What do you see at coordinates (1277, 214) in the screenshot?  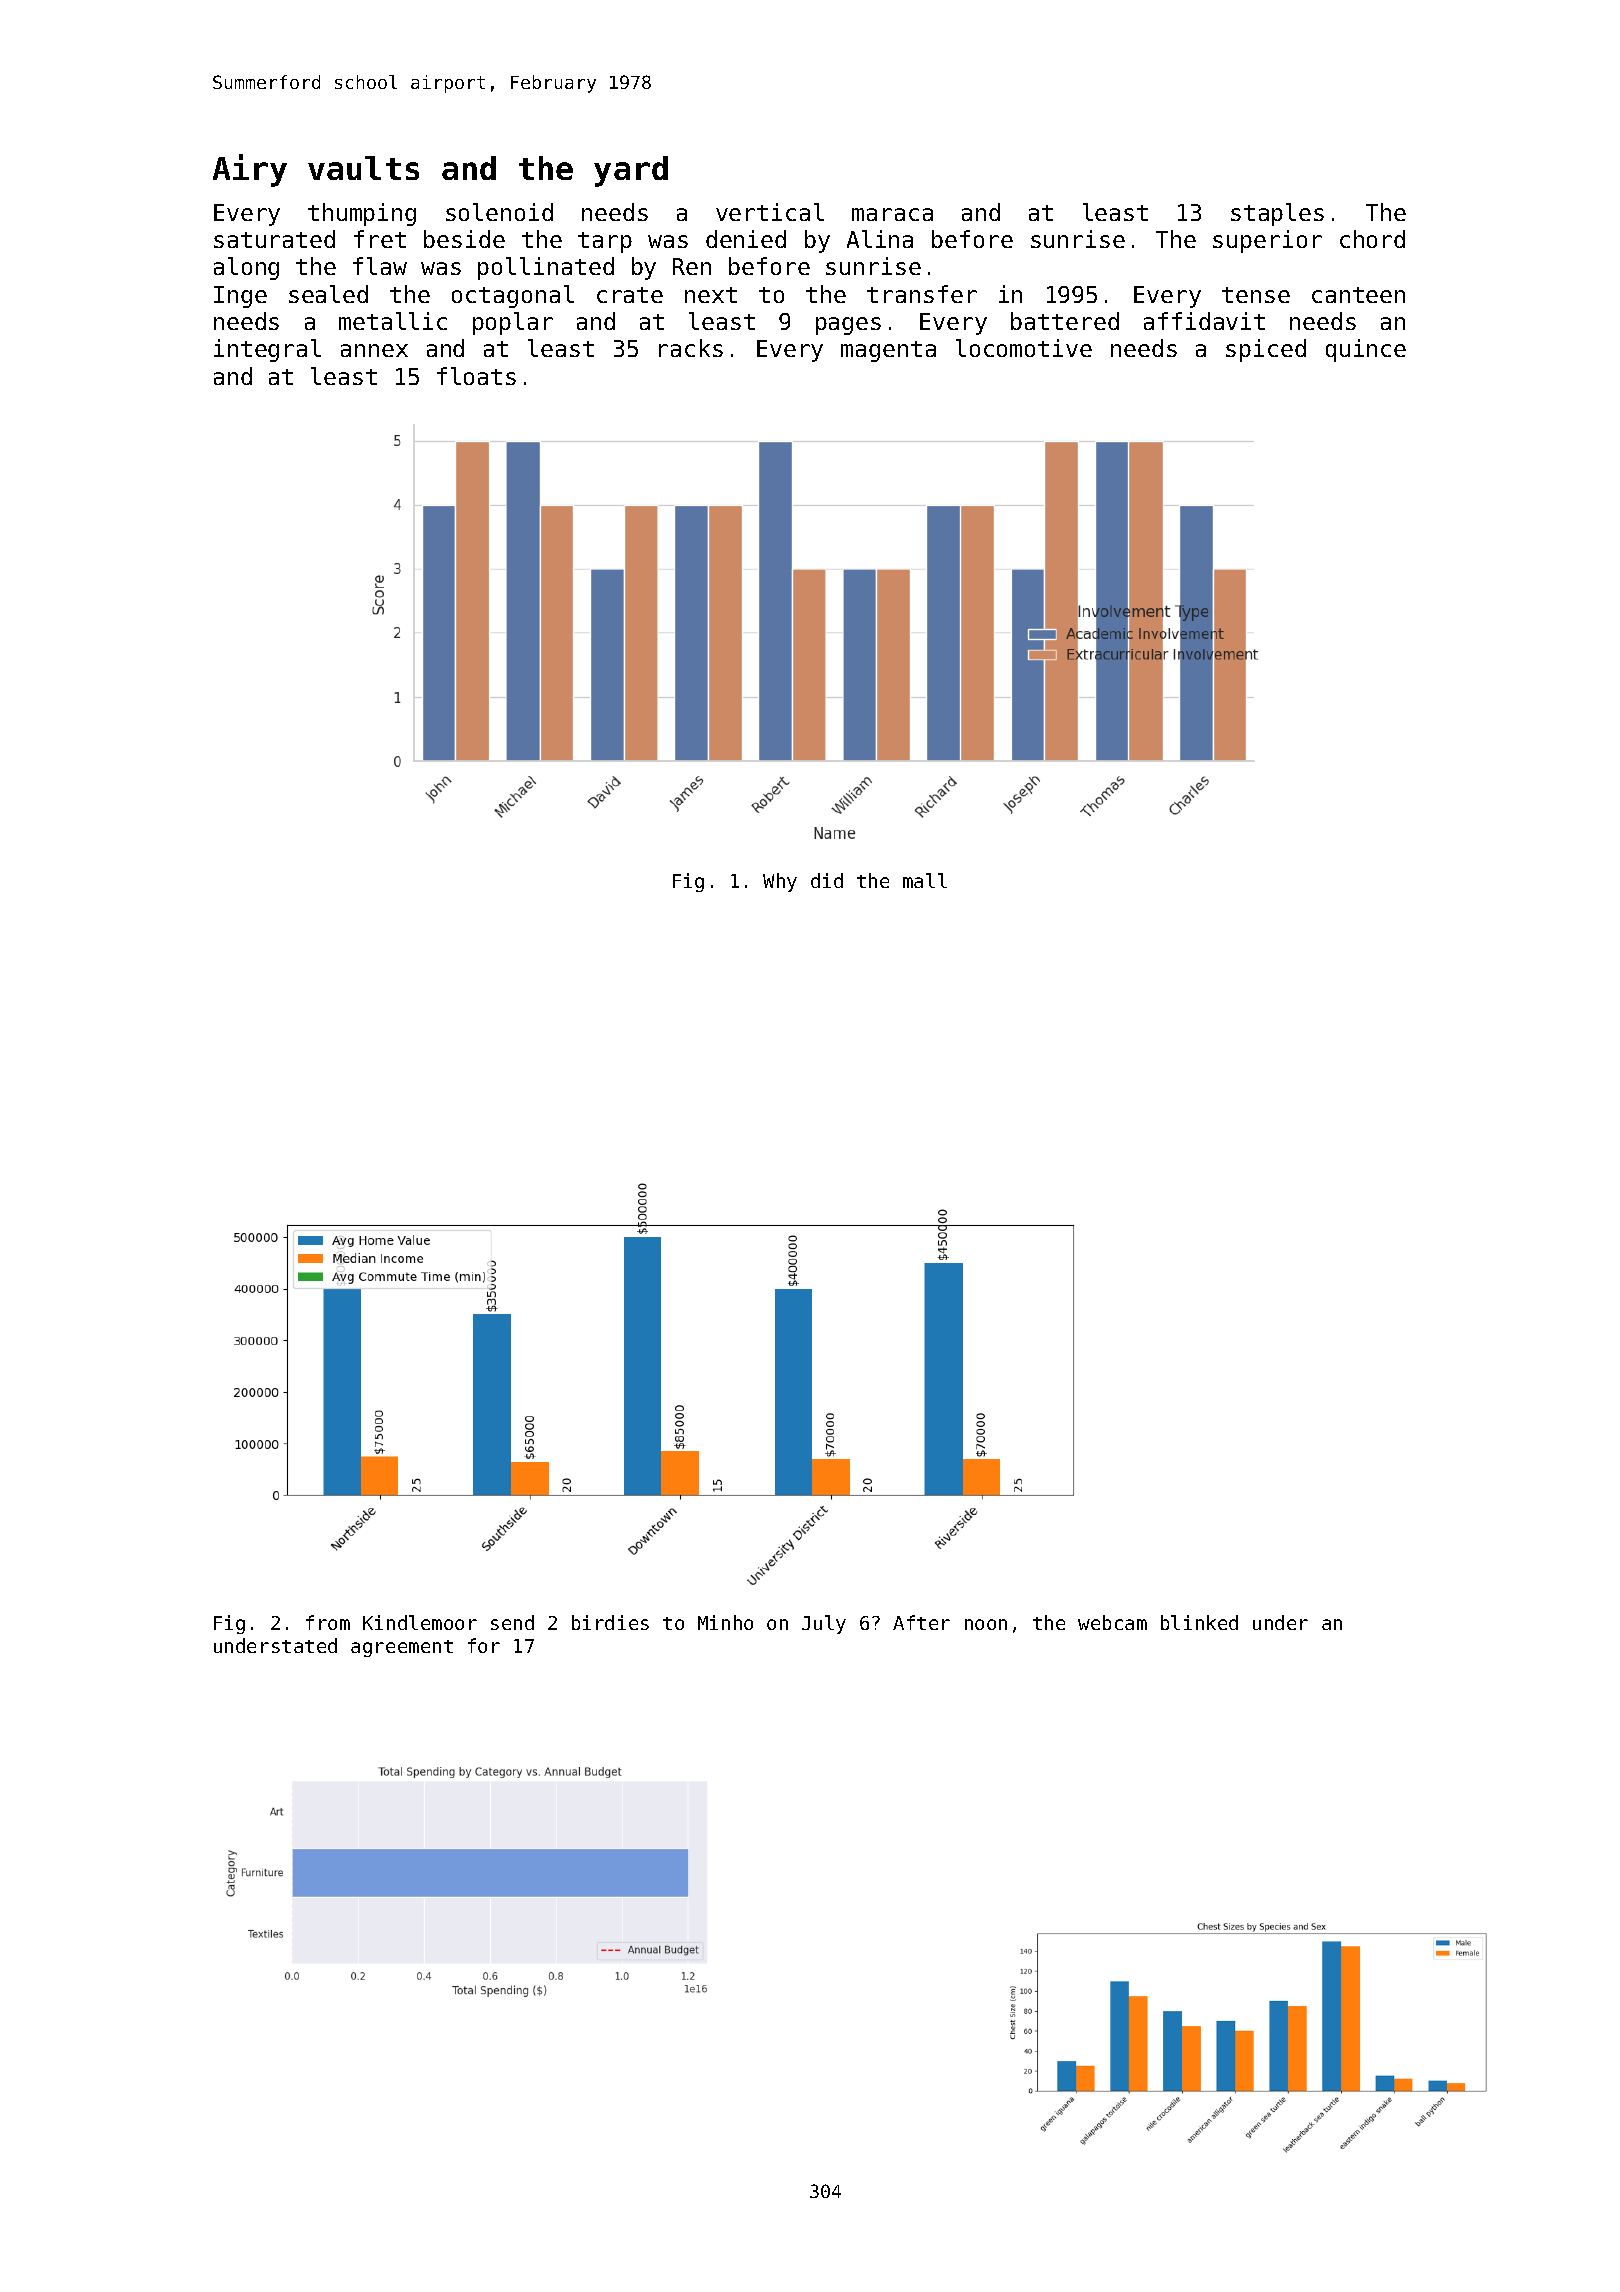 I see `staples` at bounding box center [1277, 214].
